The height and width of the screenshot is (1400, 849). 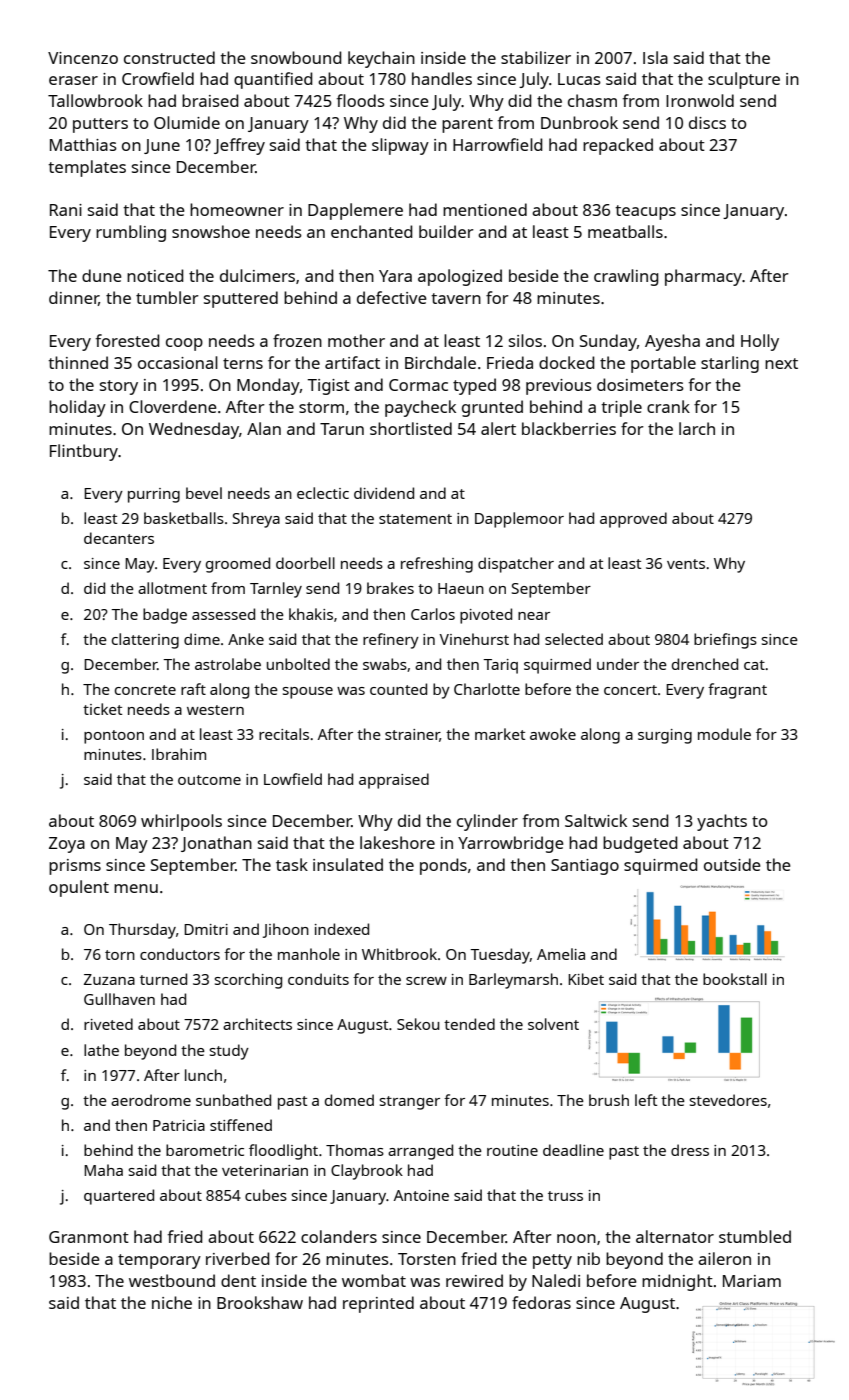 What do you see at coordinates (735, 979) in the screenshot?
I see `bookstall` at bounding box center [735, 979].
